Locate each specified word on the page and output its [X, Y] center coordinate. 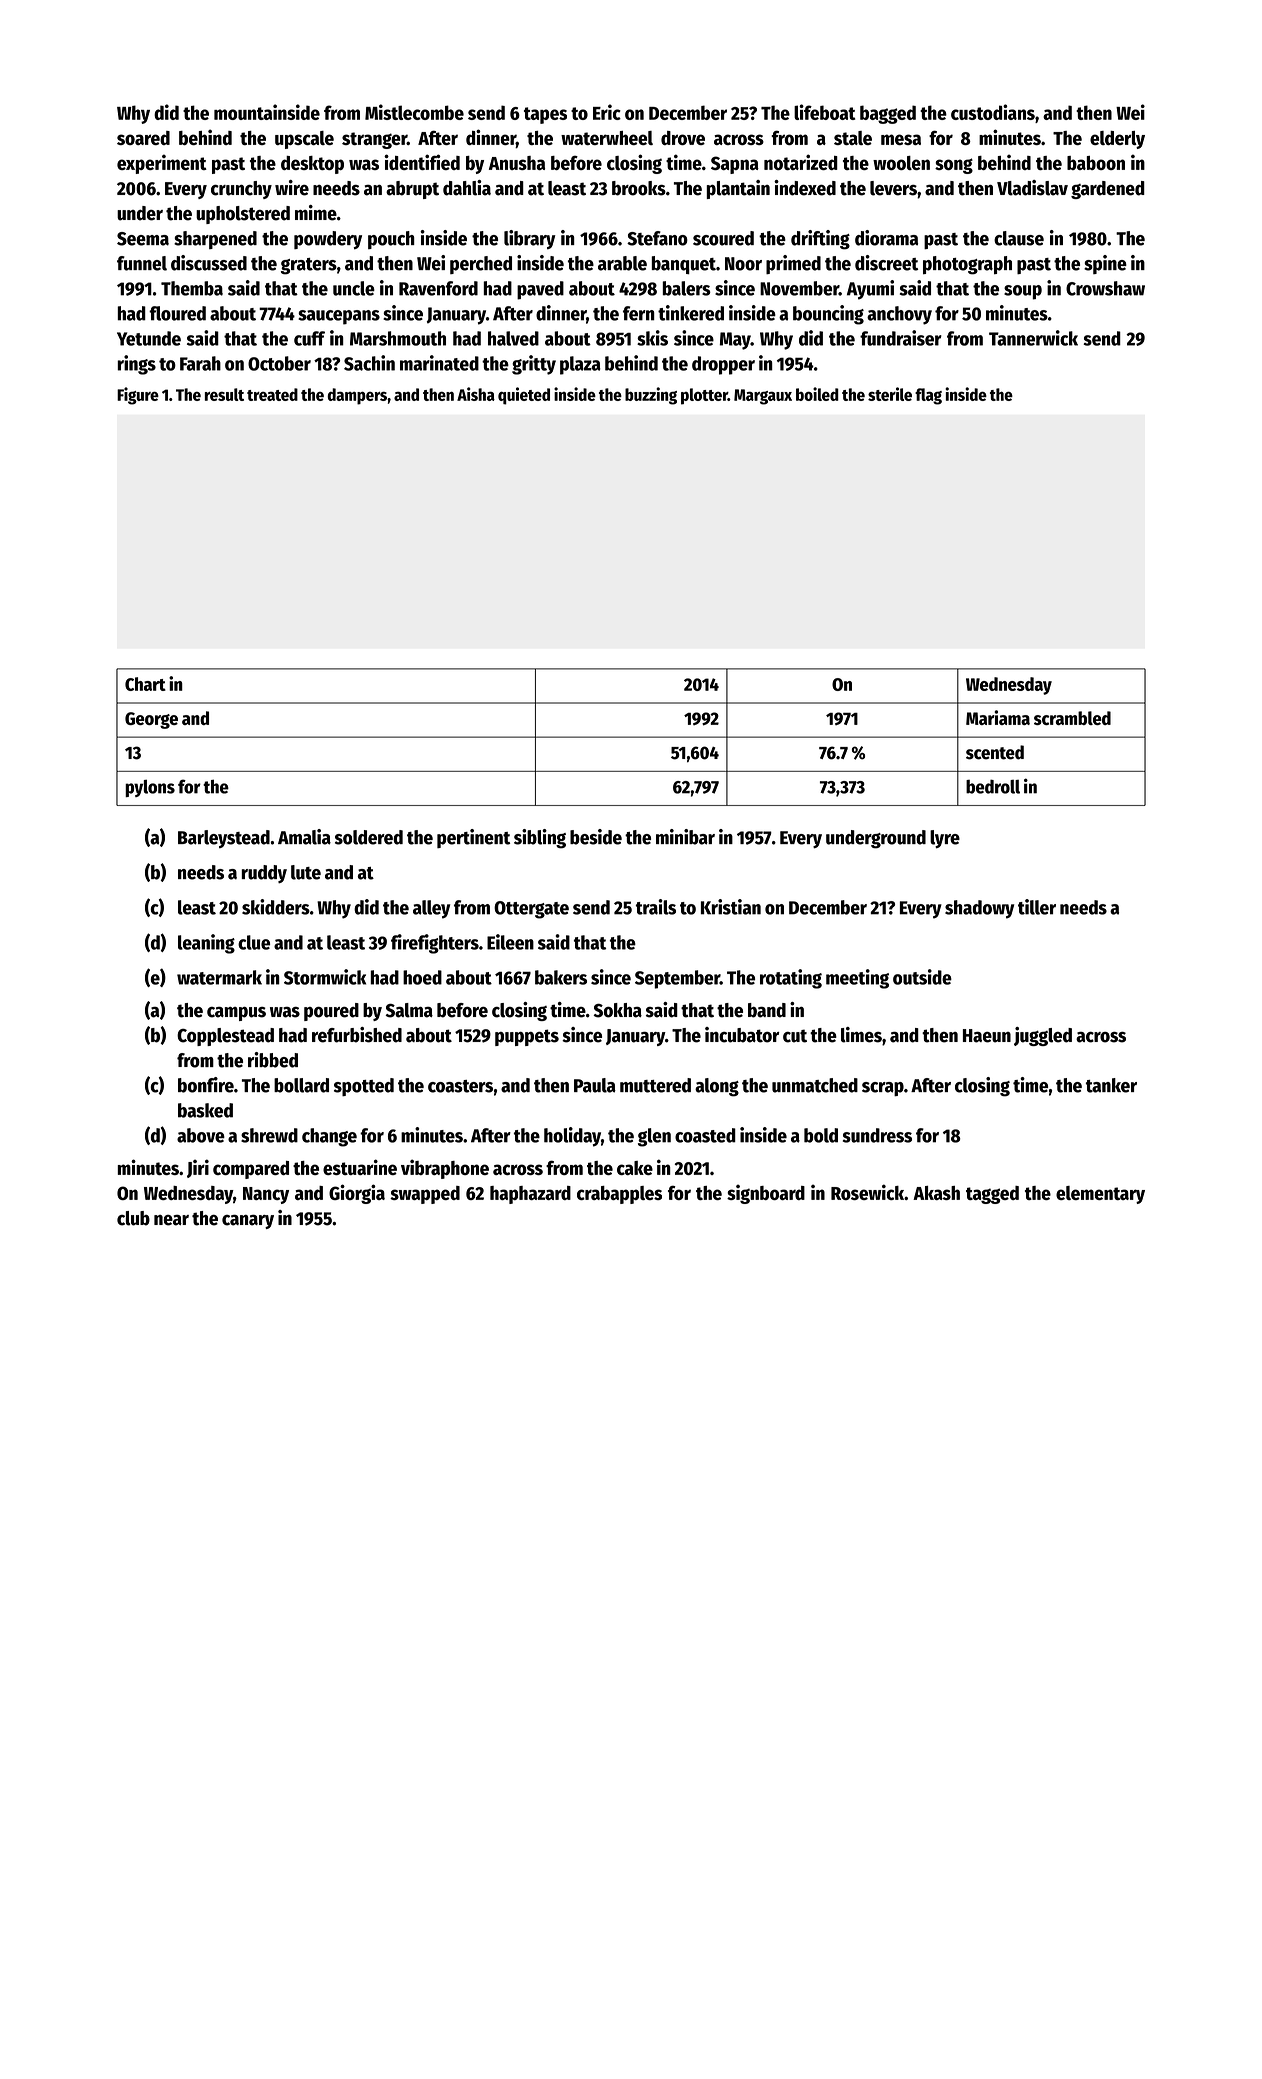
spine [1105, 264]
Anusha [517, 163]
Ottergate [531, 910]
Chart [145, 684]
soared [143, 138]
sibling [540, 839]
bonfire [206, 1085]
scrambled [1072, 718]
